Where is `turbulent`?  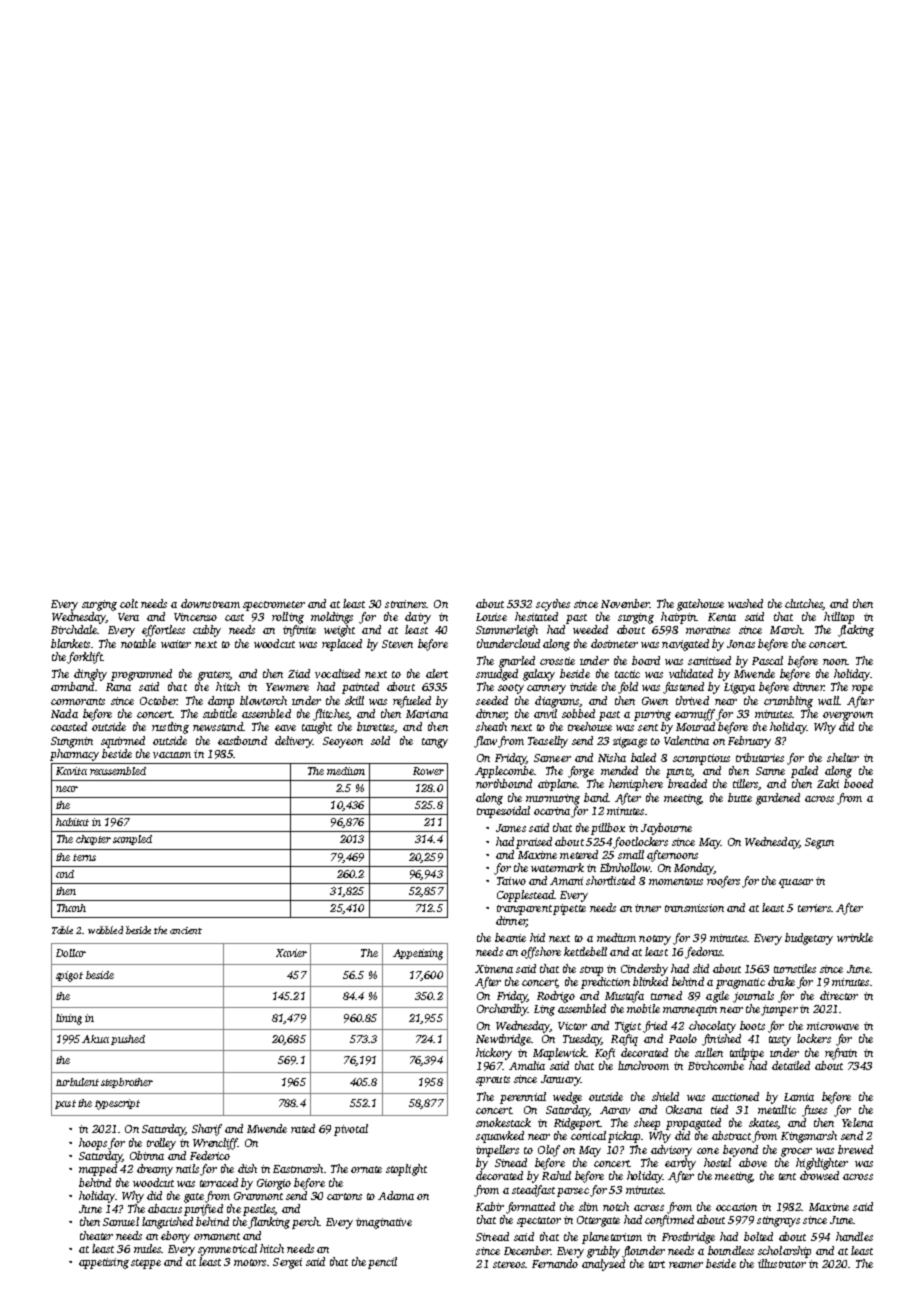
turbulent is located at coordinates (77, 1082).
